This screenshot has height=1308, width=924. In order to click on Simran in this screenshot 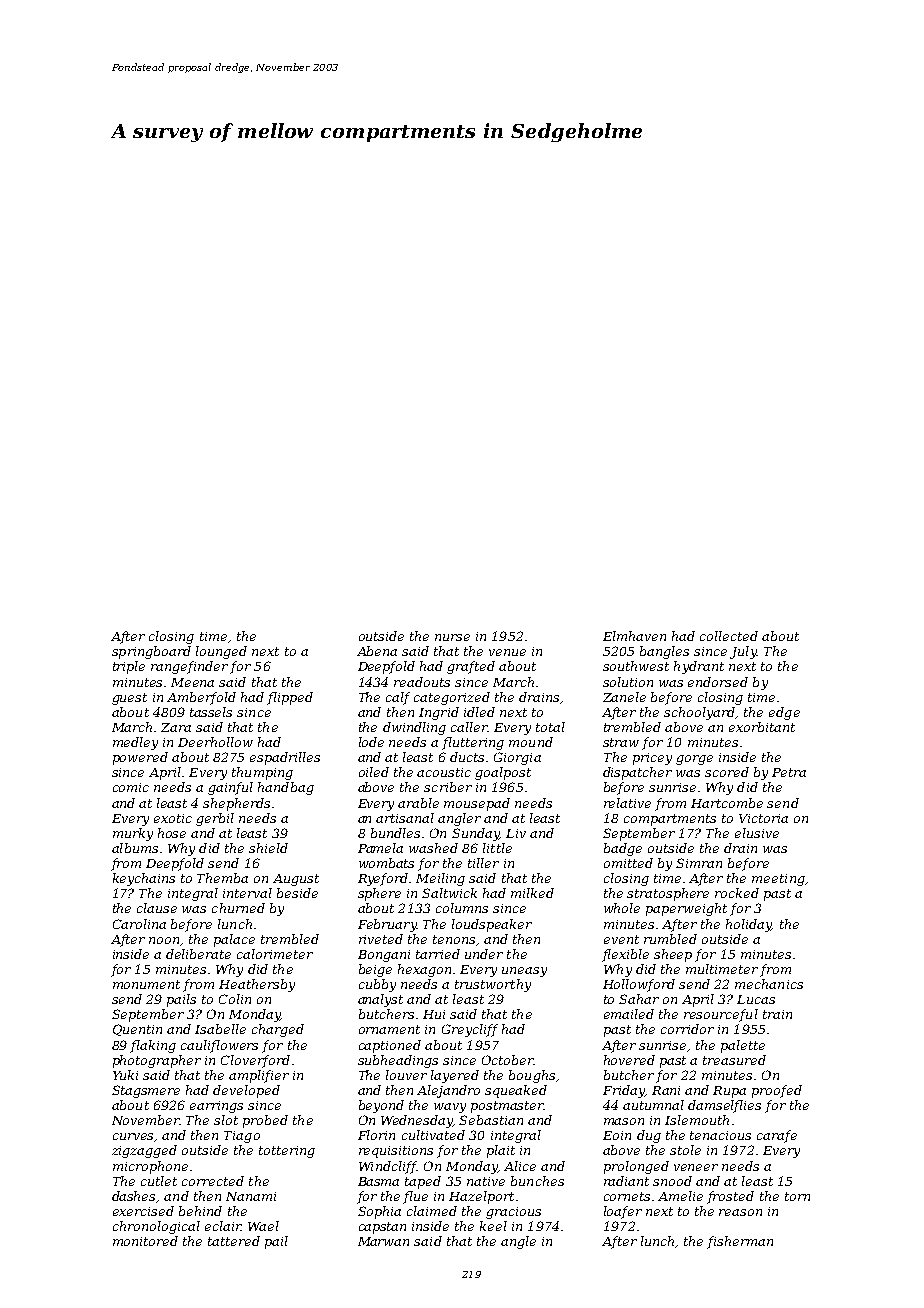, I will do `click(699, 863)`.
